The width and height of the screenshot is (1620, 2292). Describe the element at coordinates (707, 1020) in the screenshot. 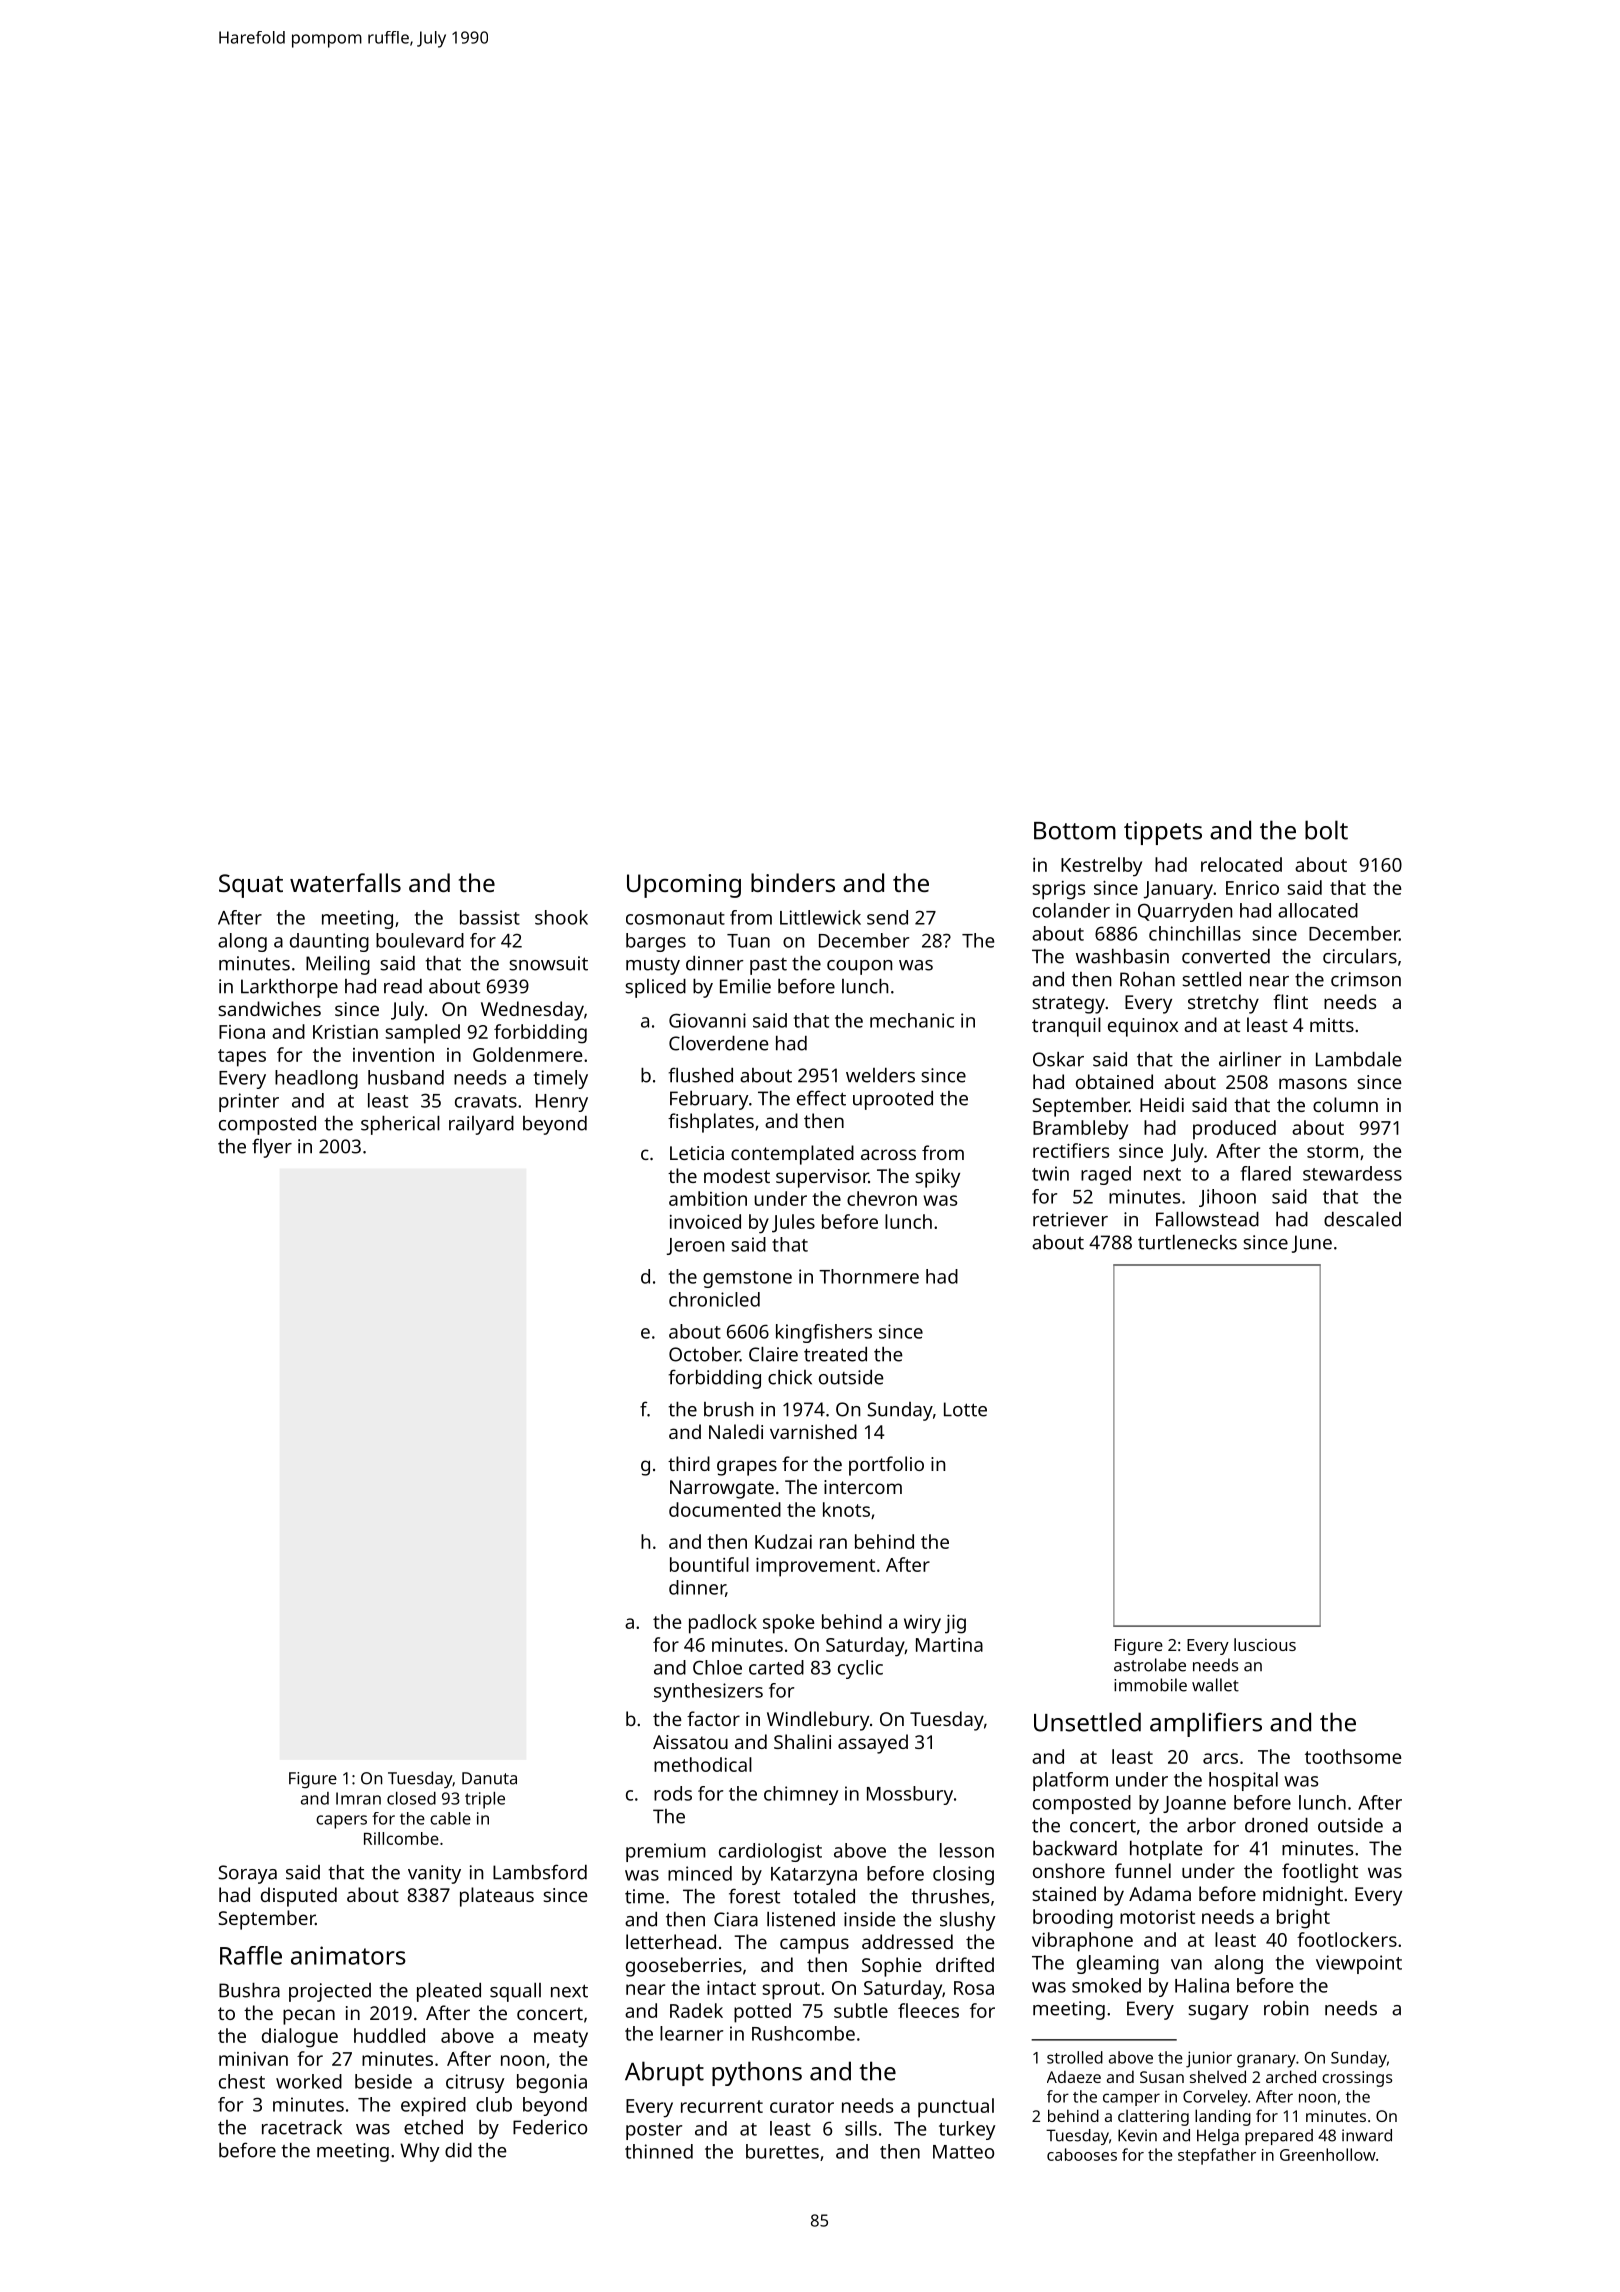

I see `Giovanni` at that location.
